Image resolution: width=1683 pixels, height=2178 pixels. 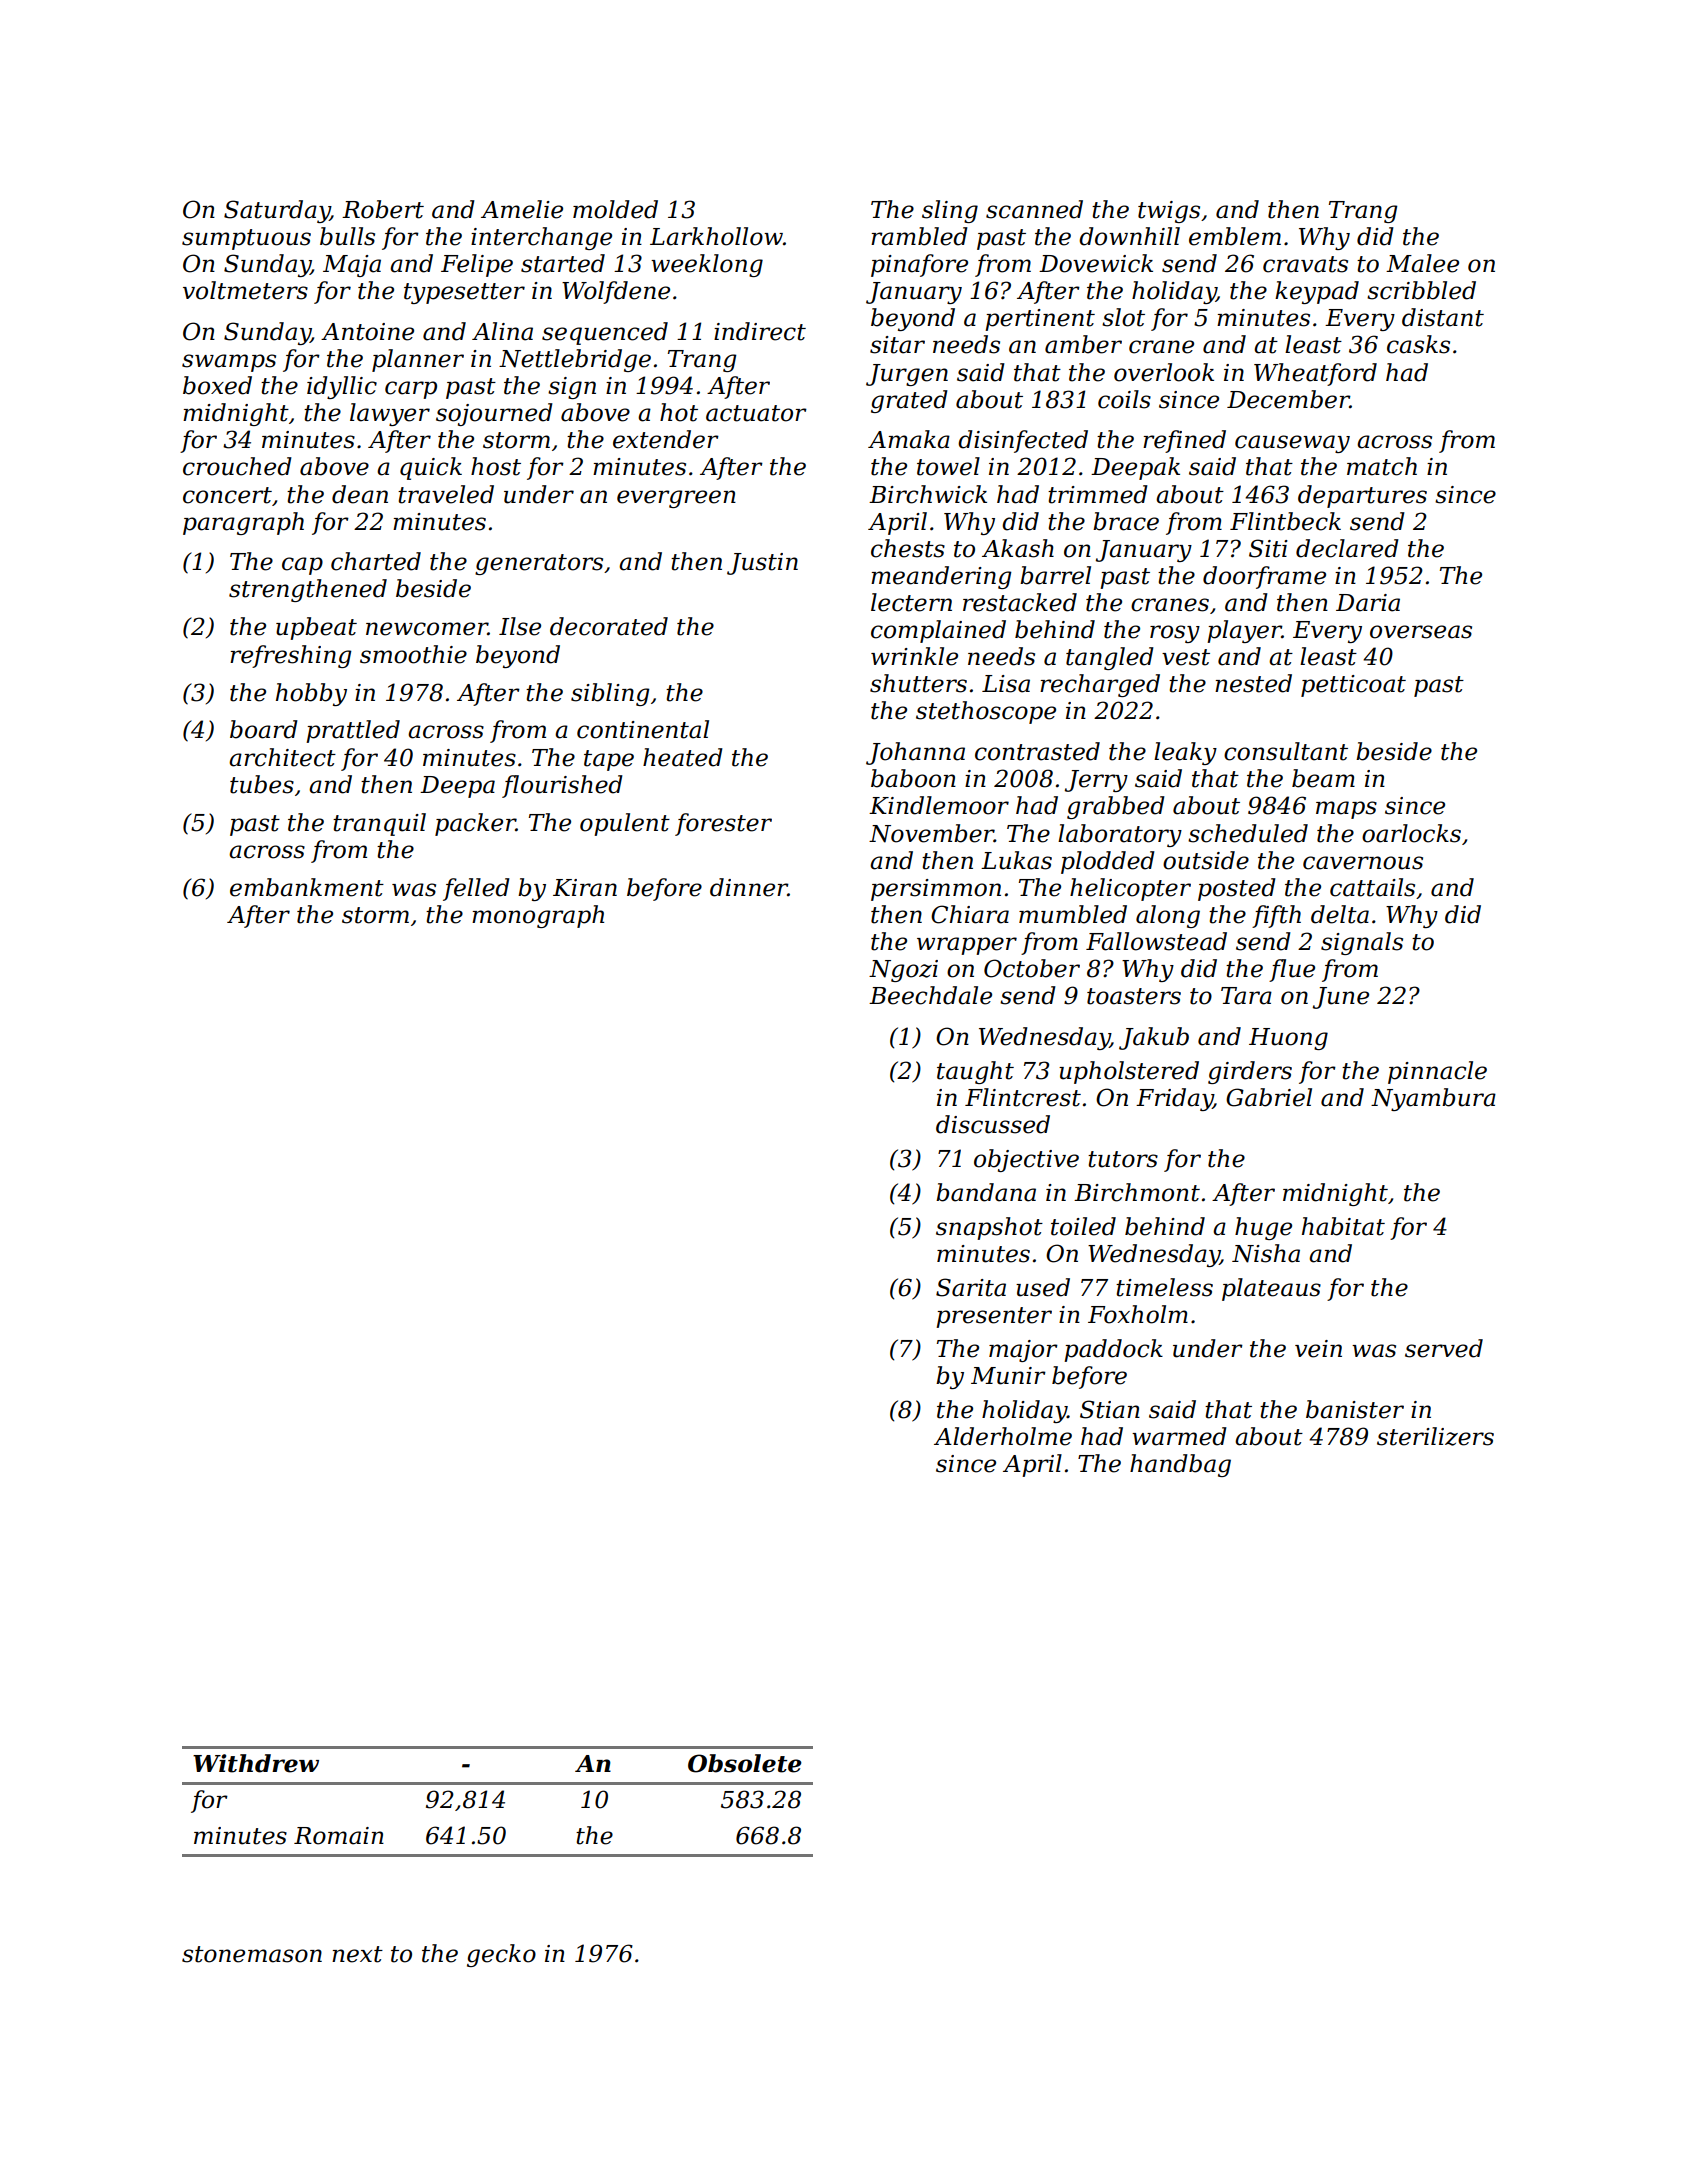 What do you see at coordinates (1003, 1436) in the screenshot?
I see `Alderholme` at bounding box center [1003, 1436].
